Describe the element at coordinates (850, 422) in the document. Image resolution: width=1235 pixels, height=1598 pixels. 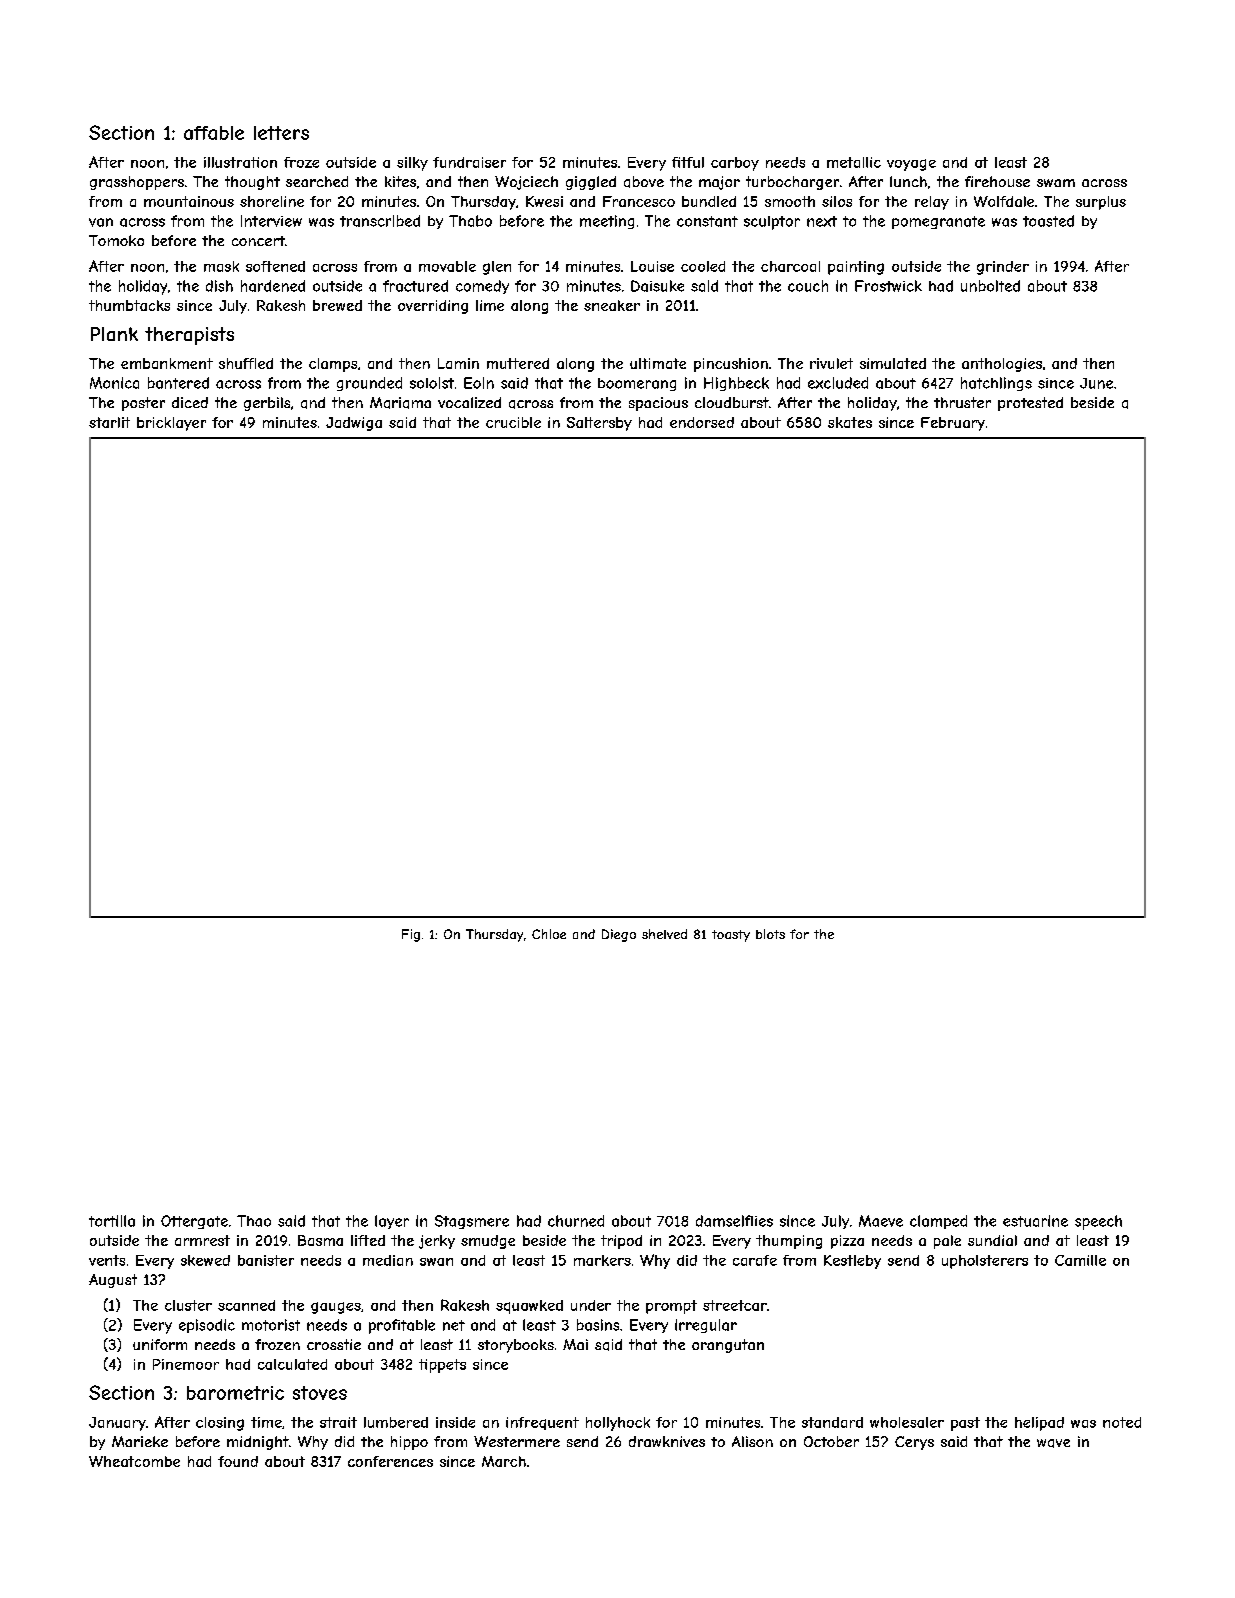
I see `skates` at that location.
